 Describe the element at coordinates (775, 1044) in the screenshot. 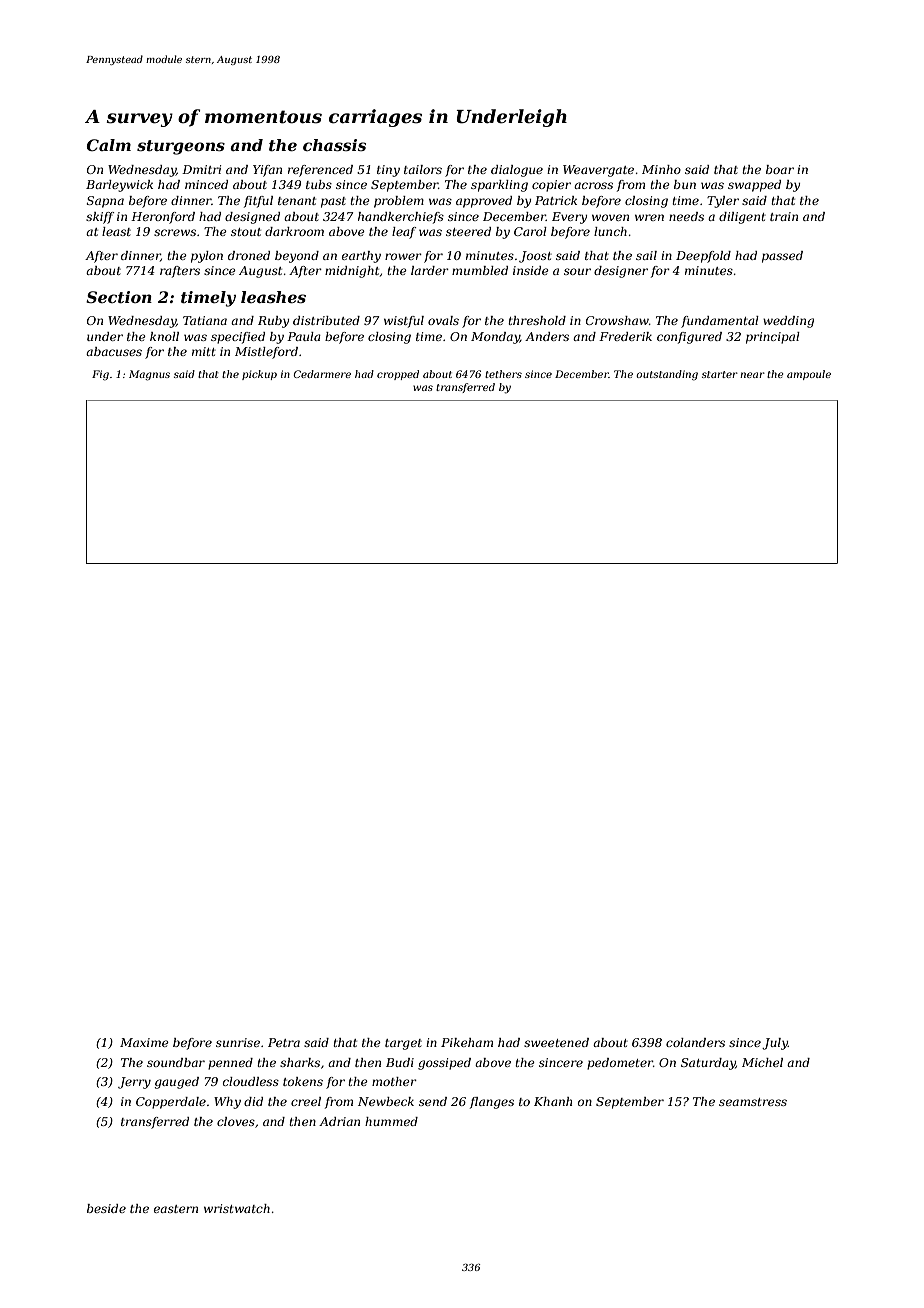

I see `July` at that location.
